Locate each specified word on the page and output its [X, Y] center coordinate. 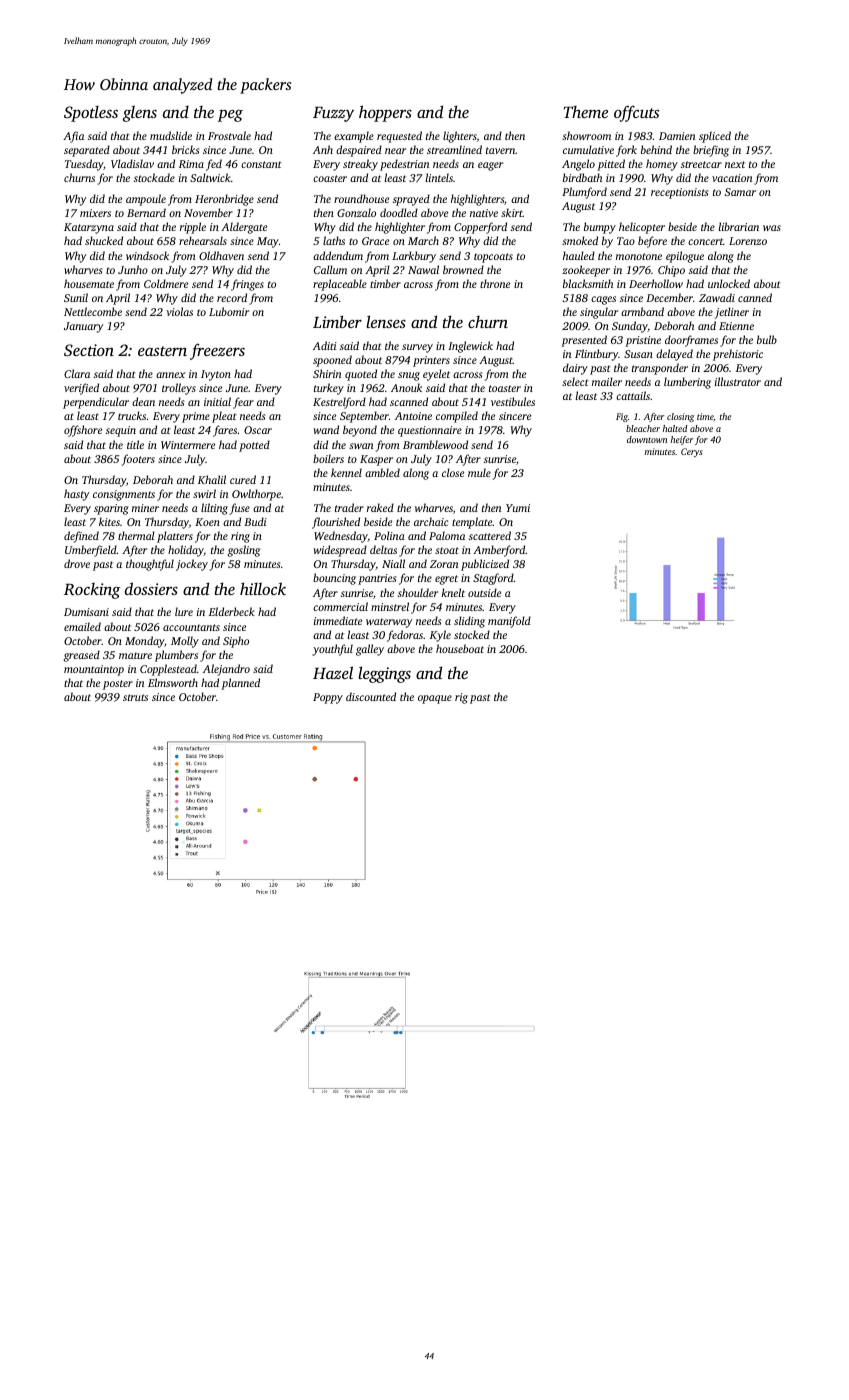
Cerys [692, 452]
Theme [586, 112]
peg [230, 116]
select [575, 381]
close [453, 472]
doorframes [691, 341]
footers [138, 460]
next [735, 164]
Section [89, 350]
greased [82, 656]
